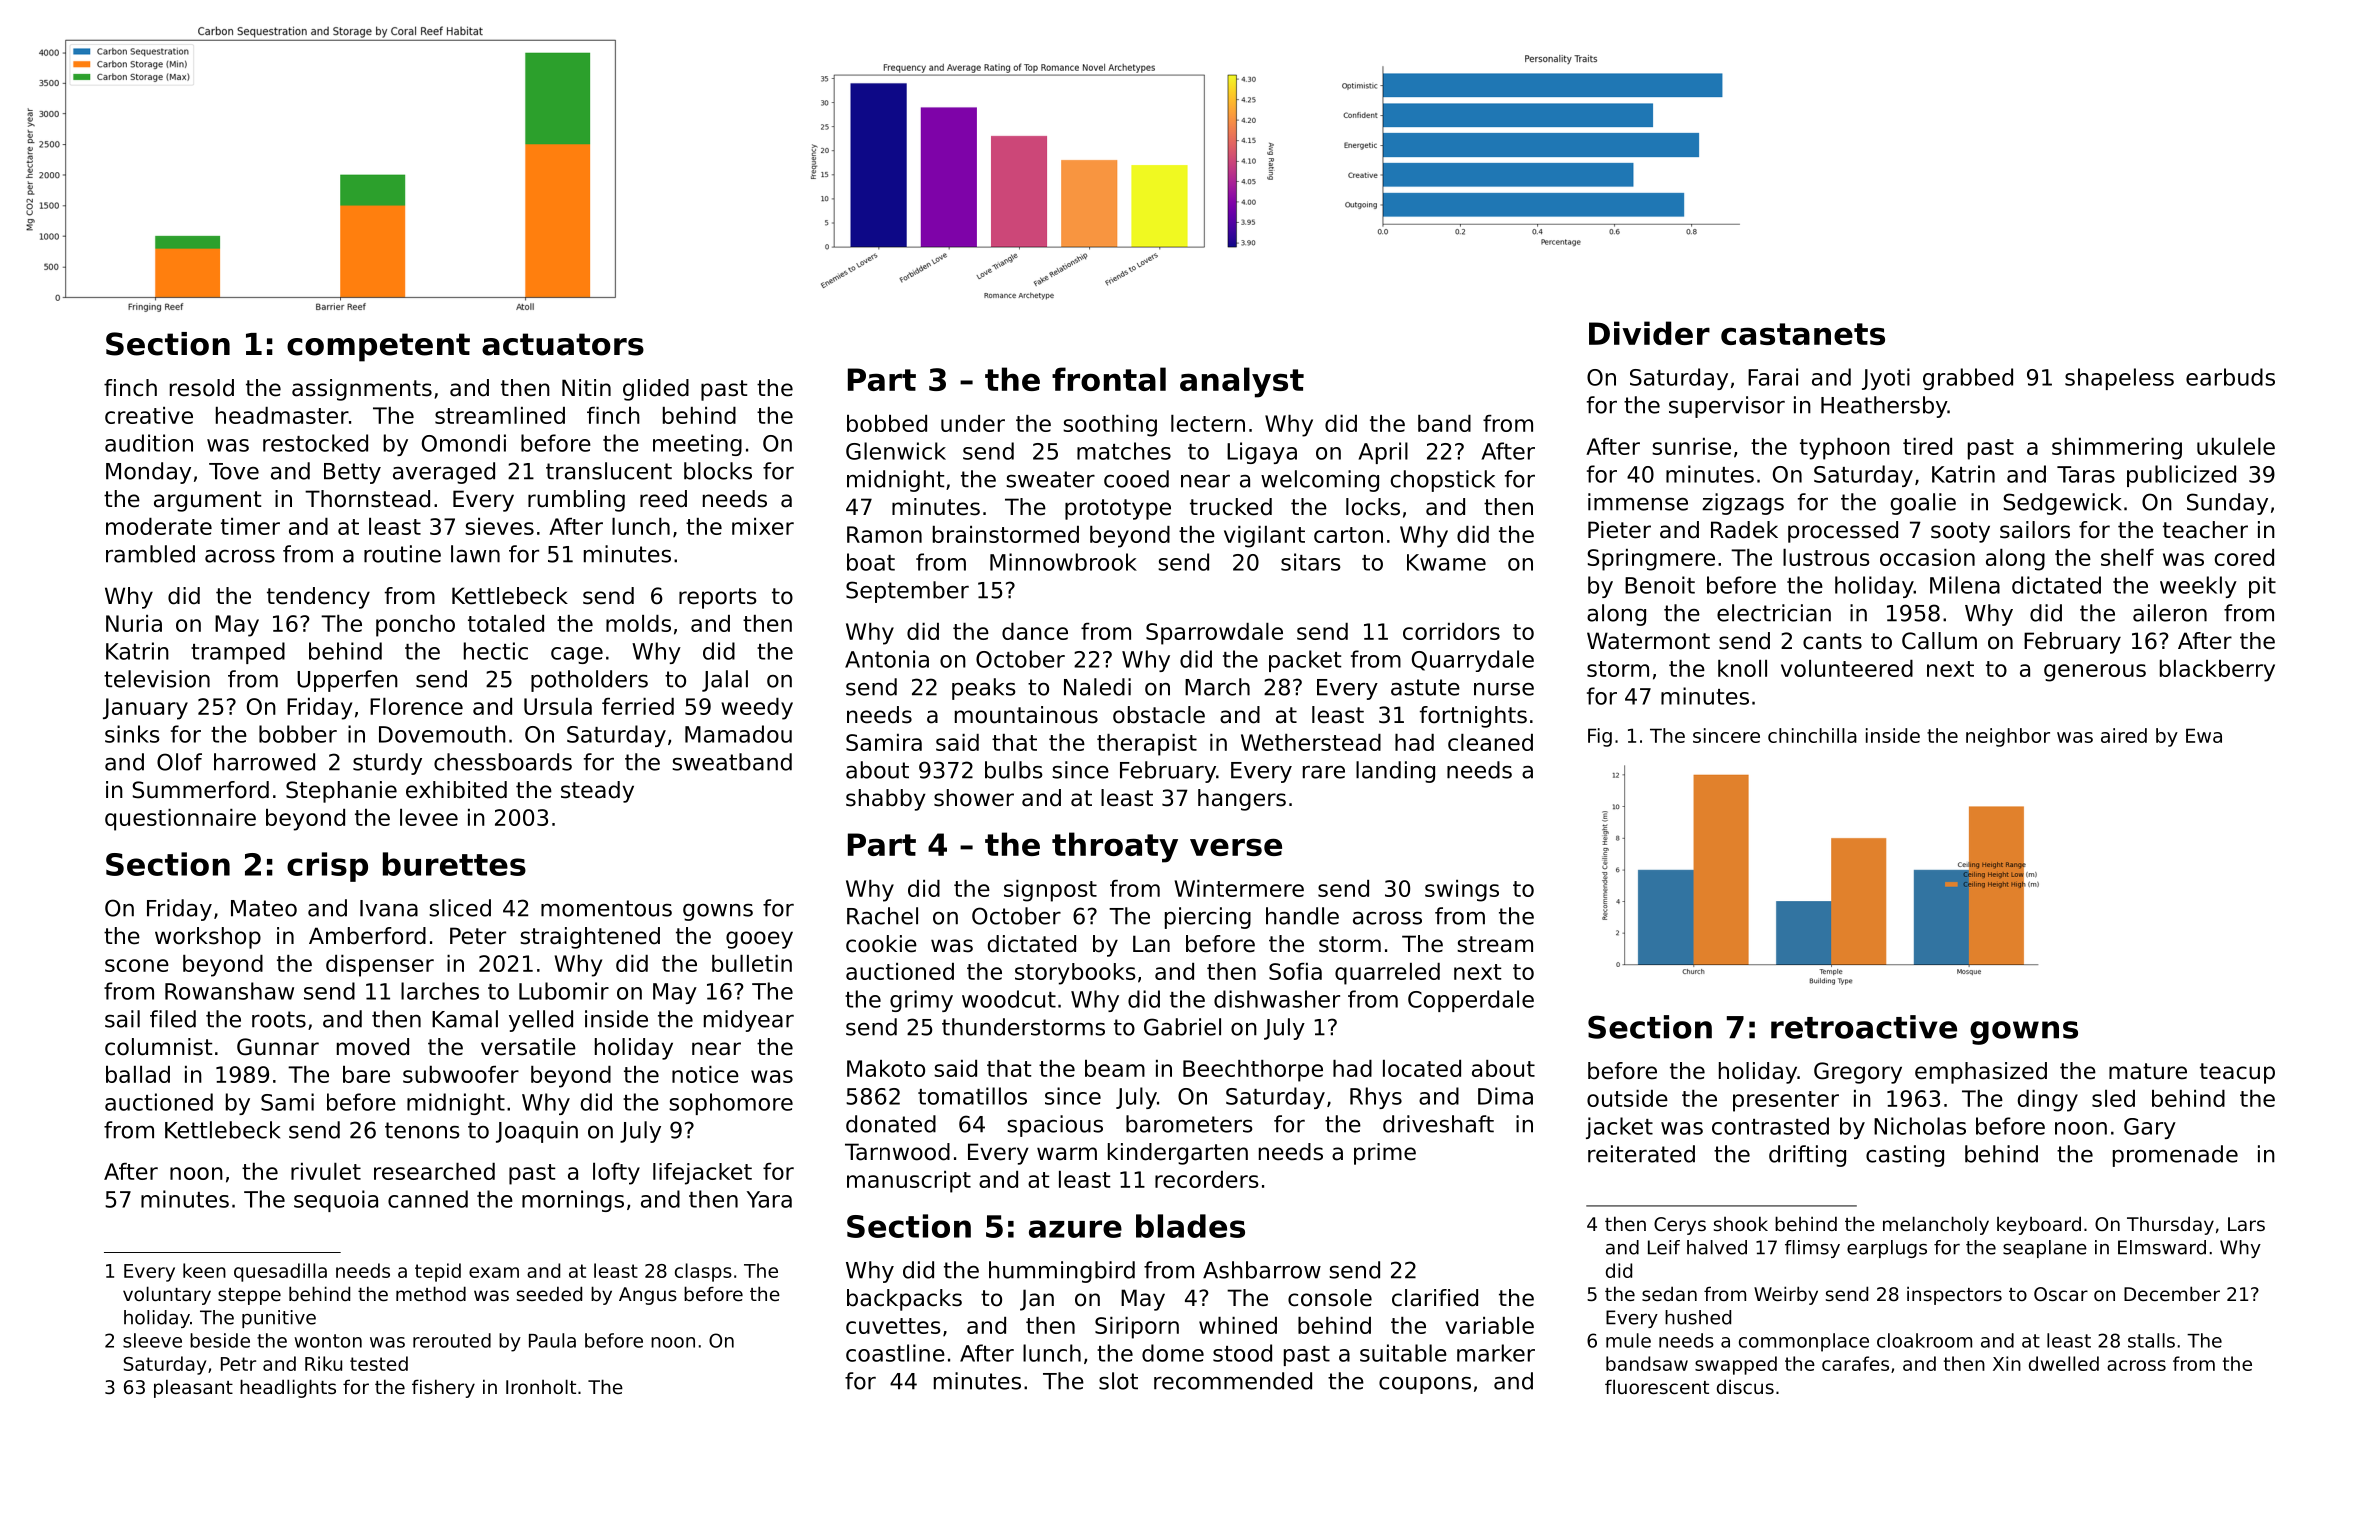  Describe the element at coordinates (563, 344) in the document. I see `actuators` at that location.
